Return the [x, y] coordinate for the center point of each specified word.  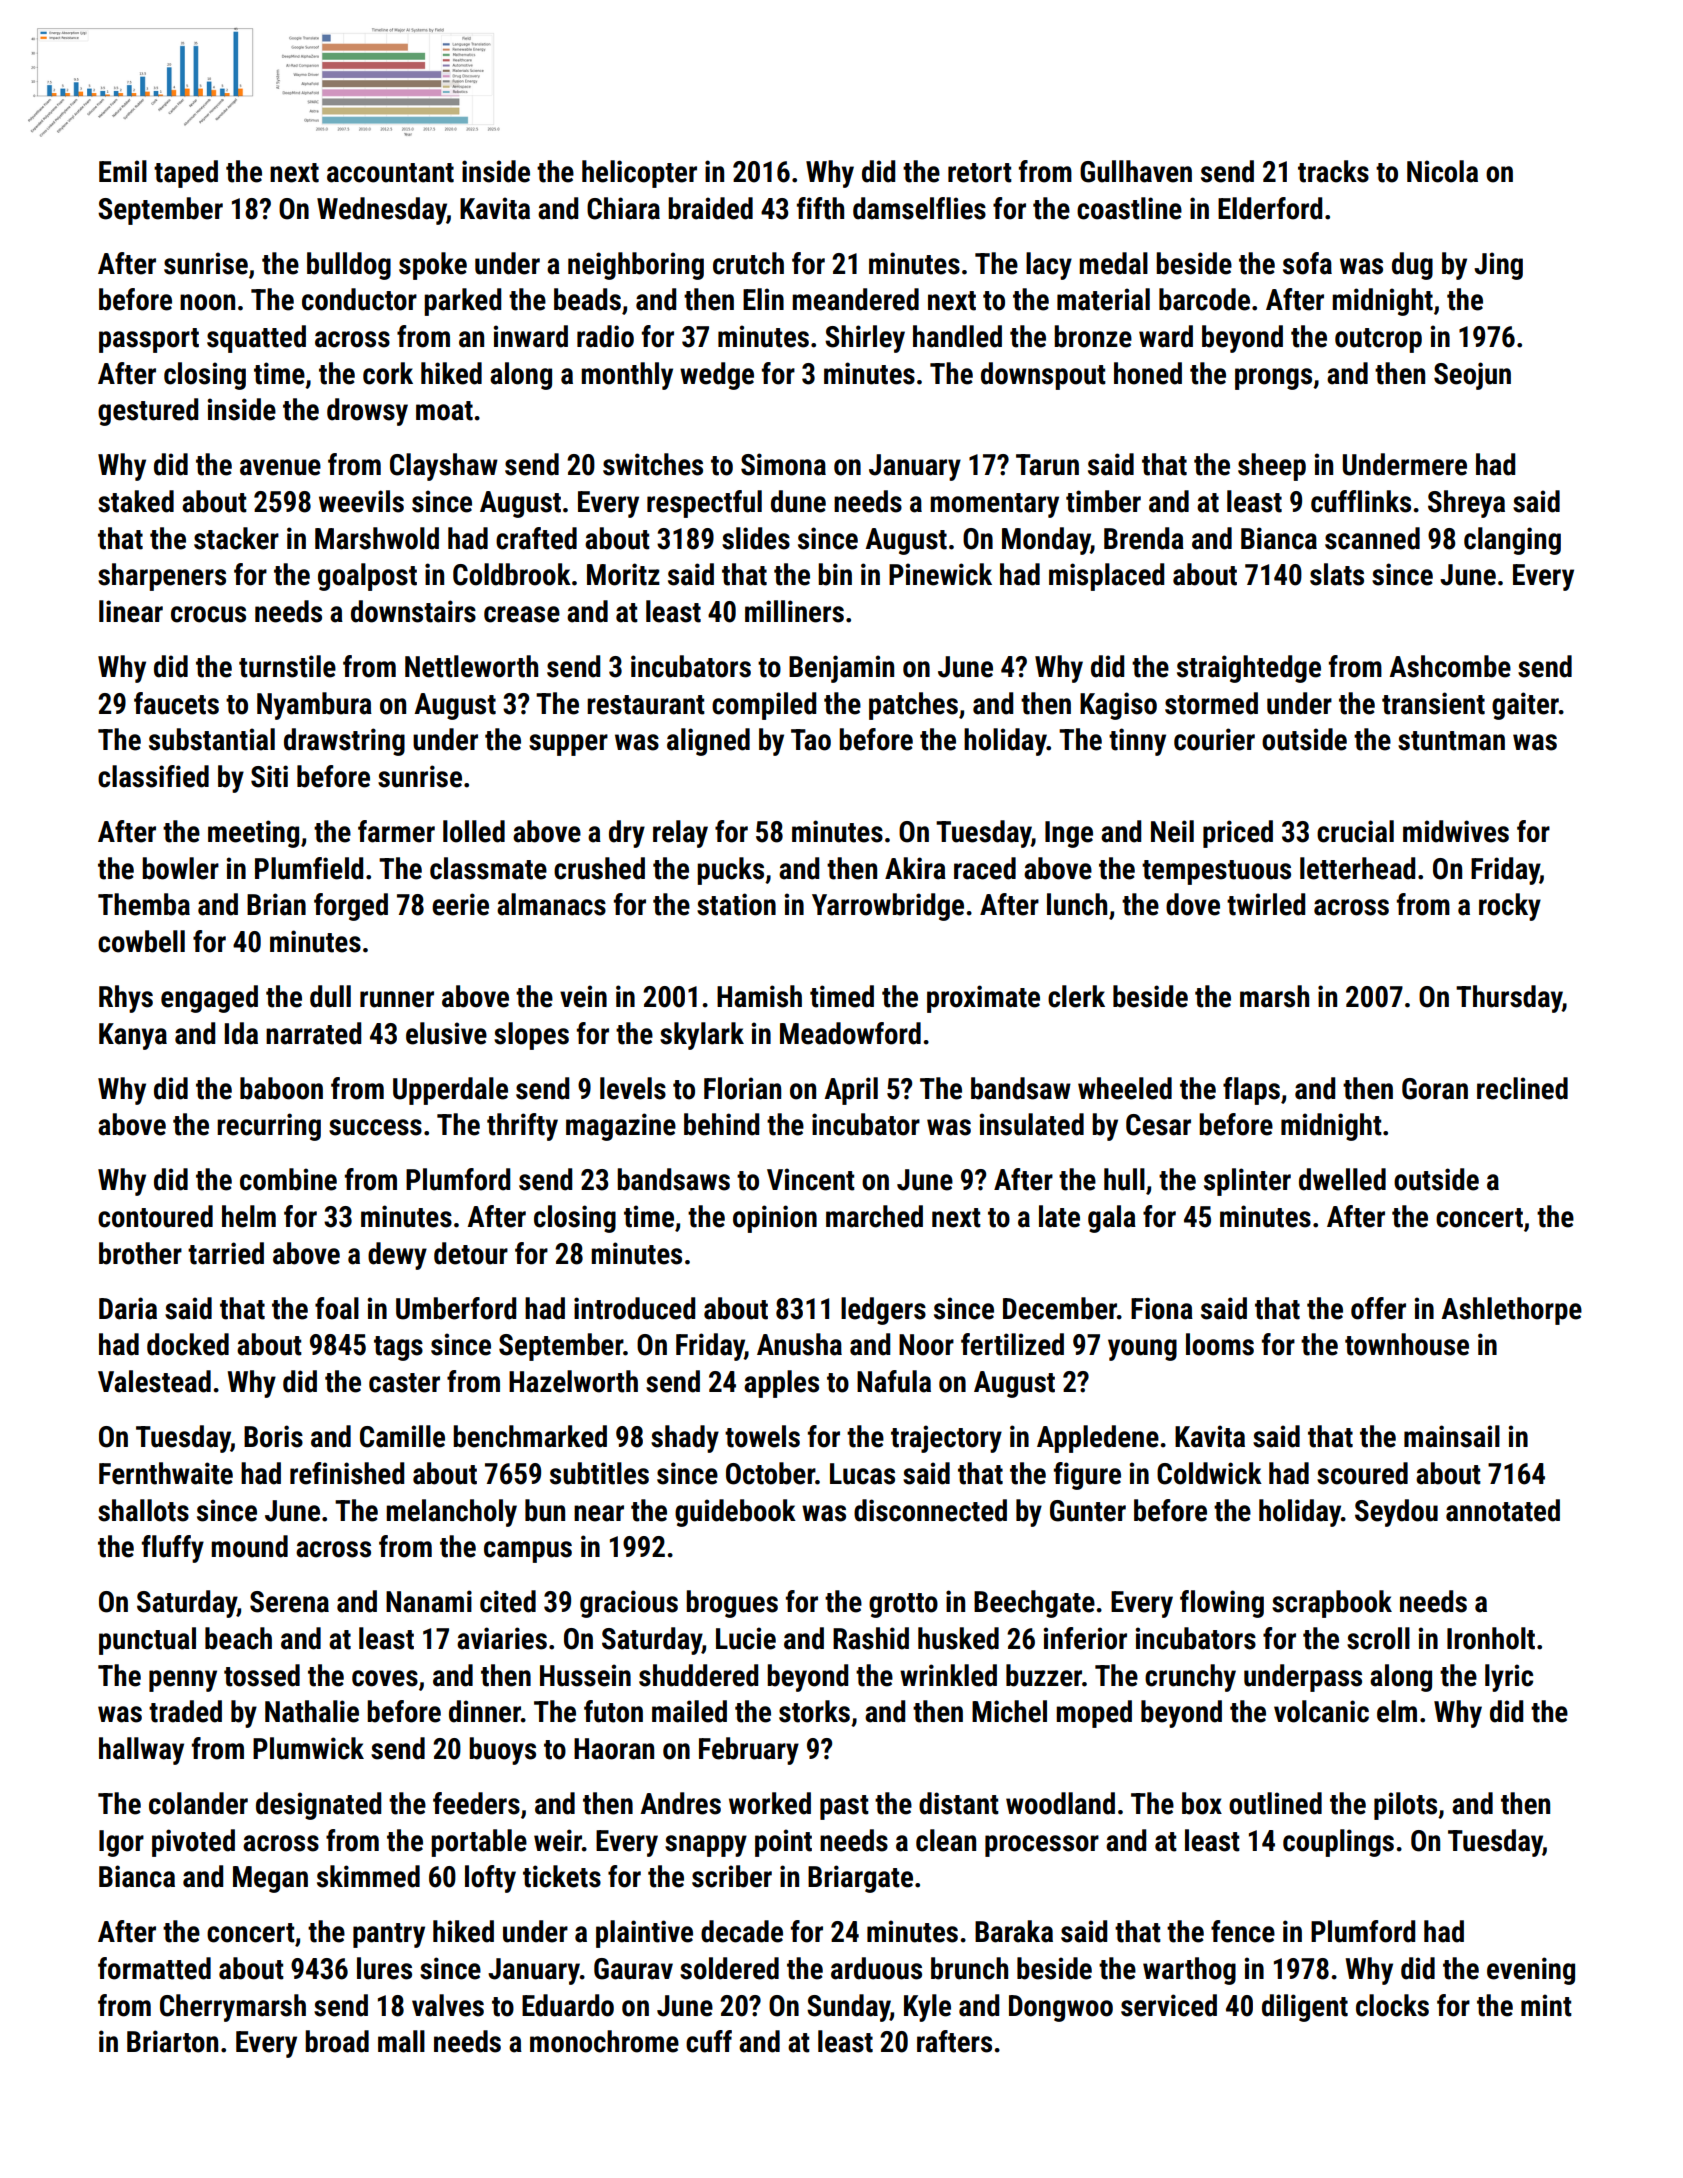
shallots [143, 1510]
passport [149, 340]
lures [384, 1968]
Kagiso [1118, 706]
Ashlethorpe [1511, 1311]
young [1142, 1350]
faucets [176, 703]
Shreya [1466, 504]
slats [1337, 574]
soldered [729, 1968]
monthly [627, 376]
